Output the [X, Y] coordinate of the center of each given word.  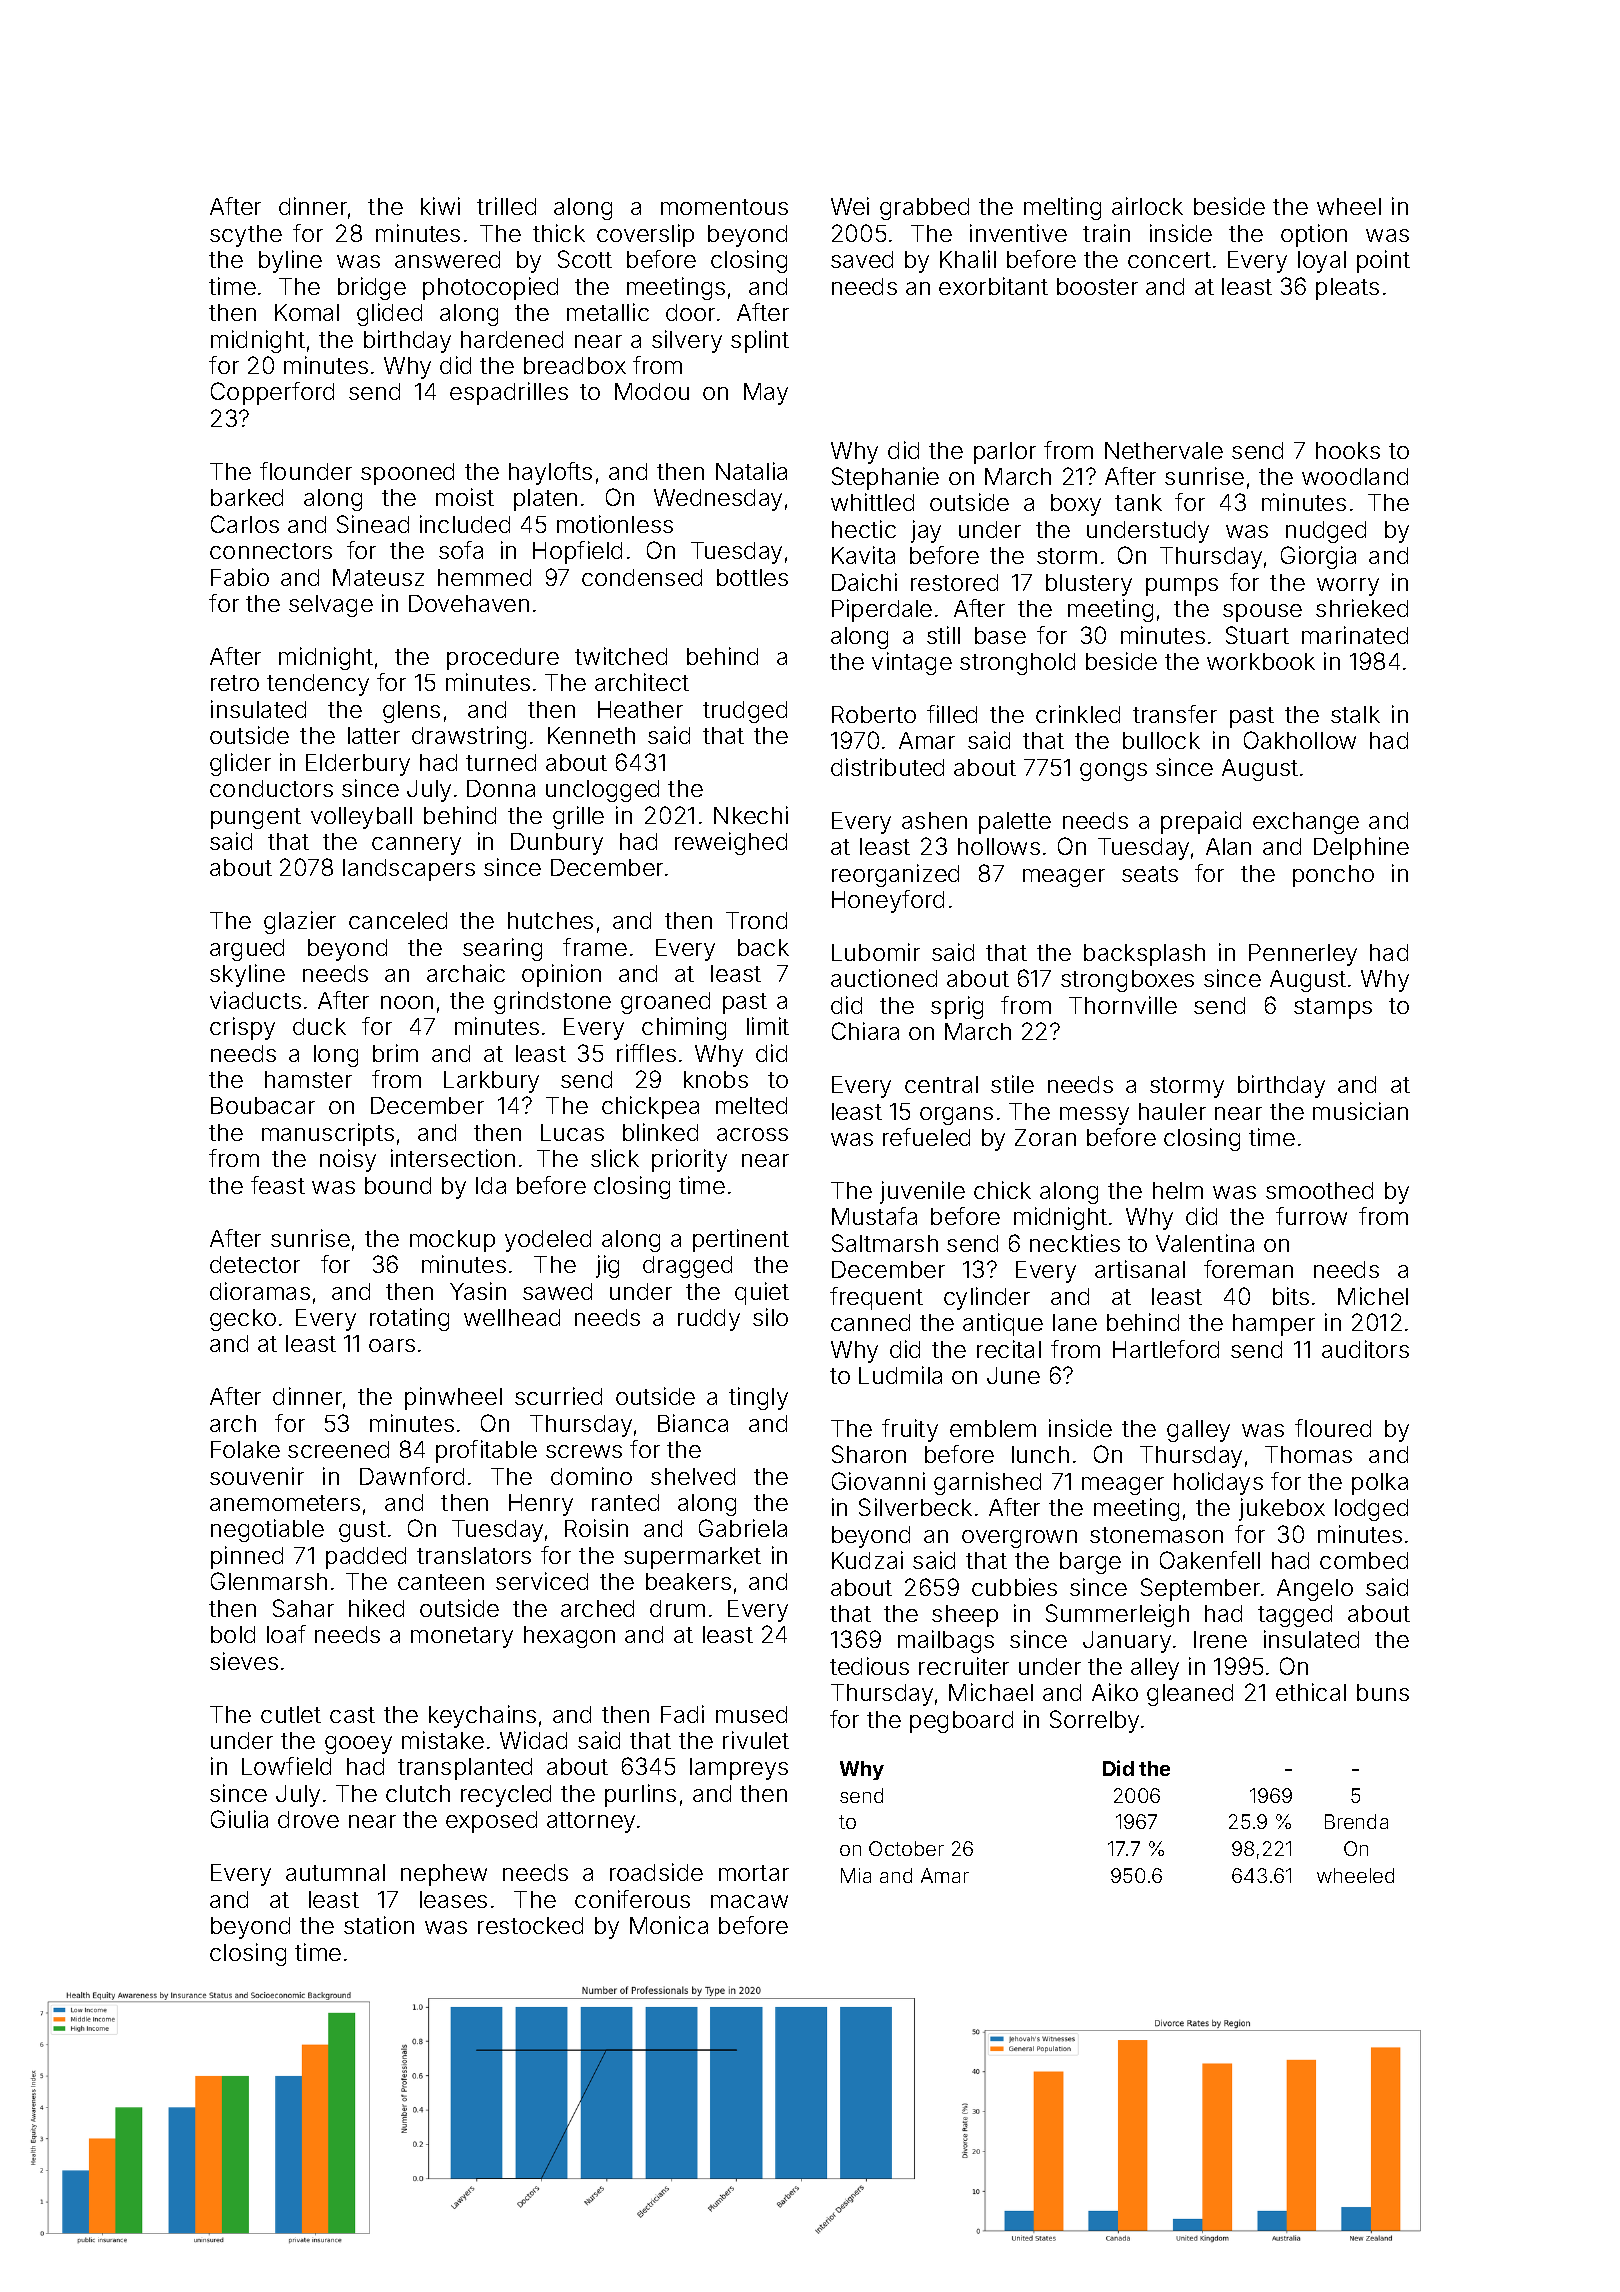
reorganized [895, 875]
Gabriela [743, 1528]
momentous [724, 207]
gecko [243, 1320]
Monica [669, 1925]
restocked [530, 1925]
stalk [1355, 714]
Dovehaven [469, 603]
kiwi [440, 206]
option [1314, 235]
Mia [856, 1875]
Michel [1373, 1296]
